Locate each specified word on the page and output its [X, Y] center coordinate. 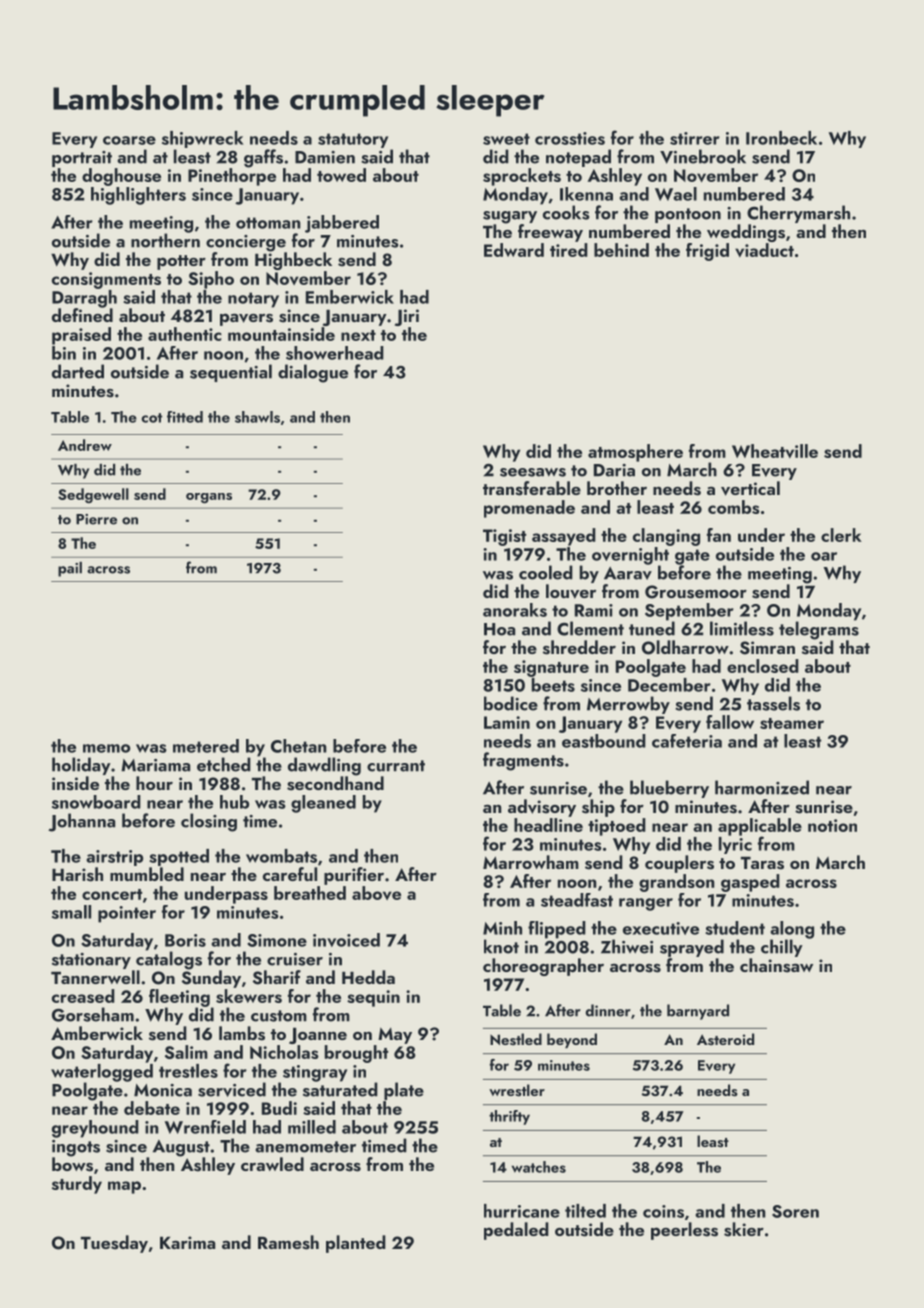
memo [106, 748]
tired [569, 250]
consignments [106, 280]
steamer [792, 723]
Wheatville [775, 451]
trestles [188, 1071]
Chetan [298, 746]
